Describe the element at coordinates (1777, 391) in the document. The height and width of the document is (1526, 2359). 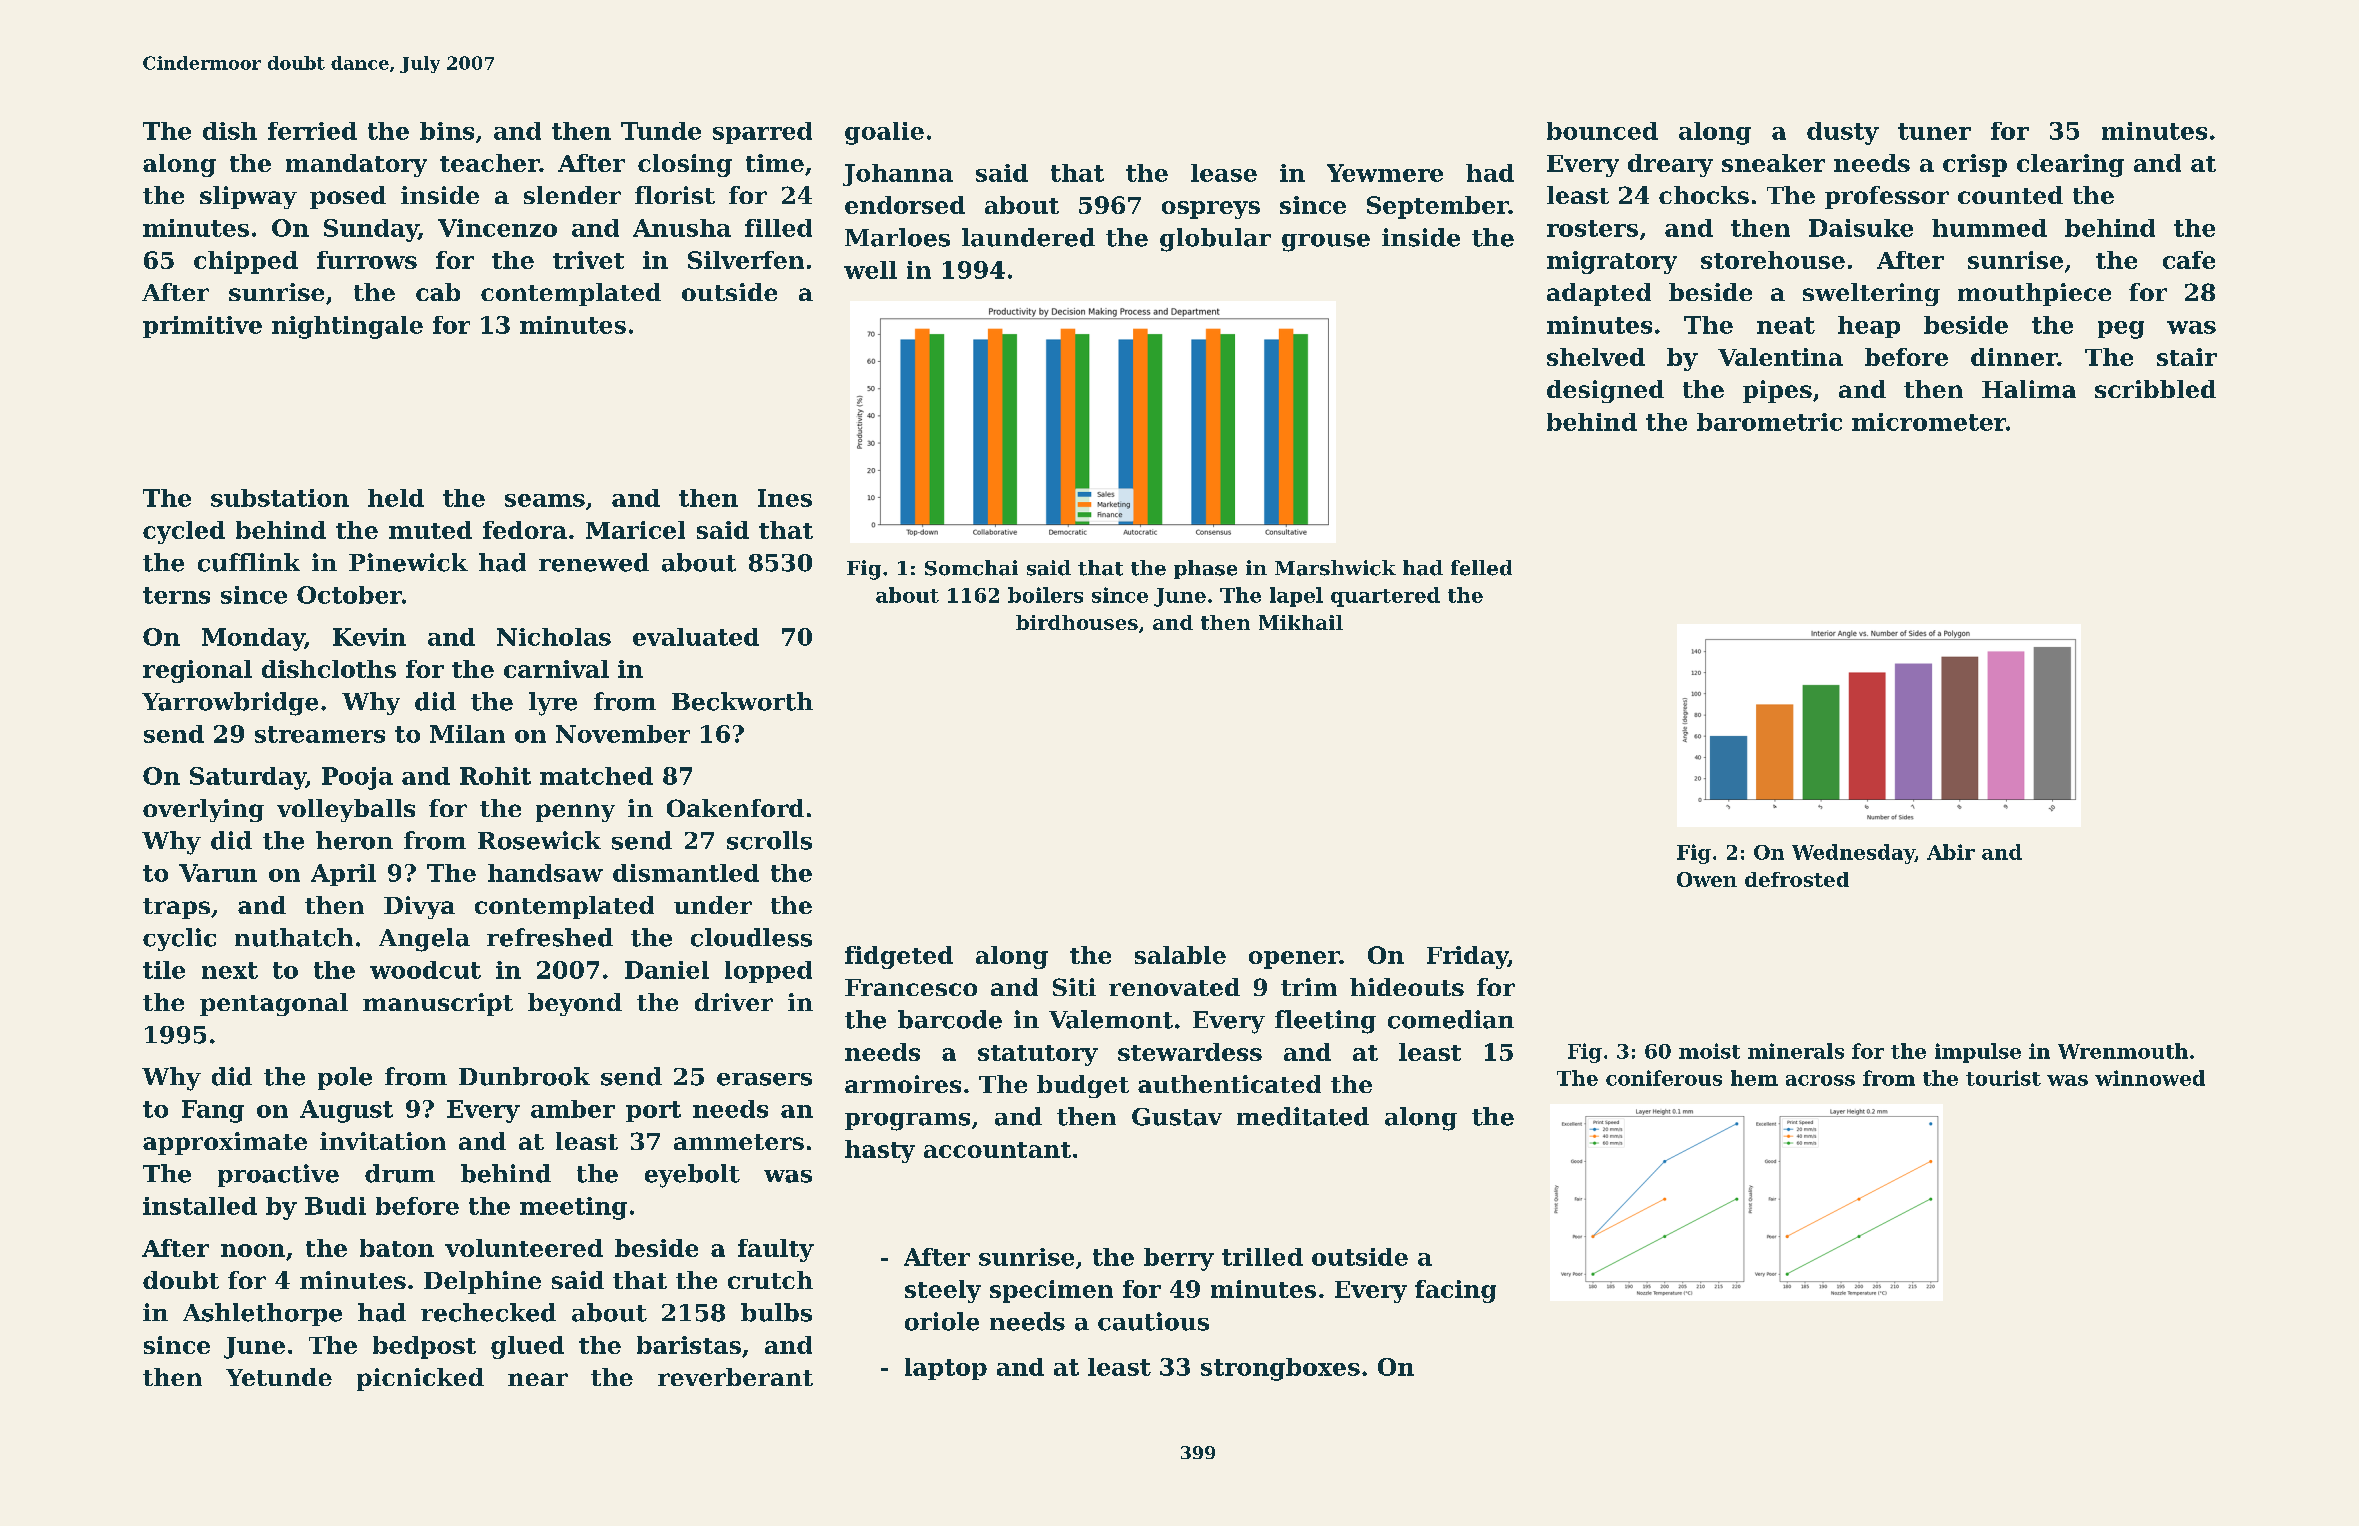
I see `pipes` at that location.
